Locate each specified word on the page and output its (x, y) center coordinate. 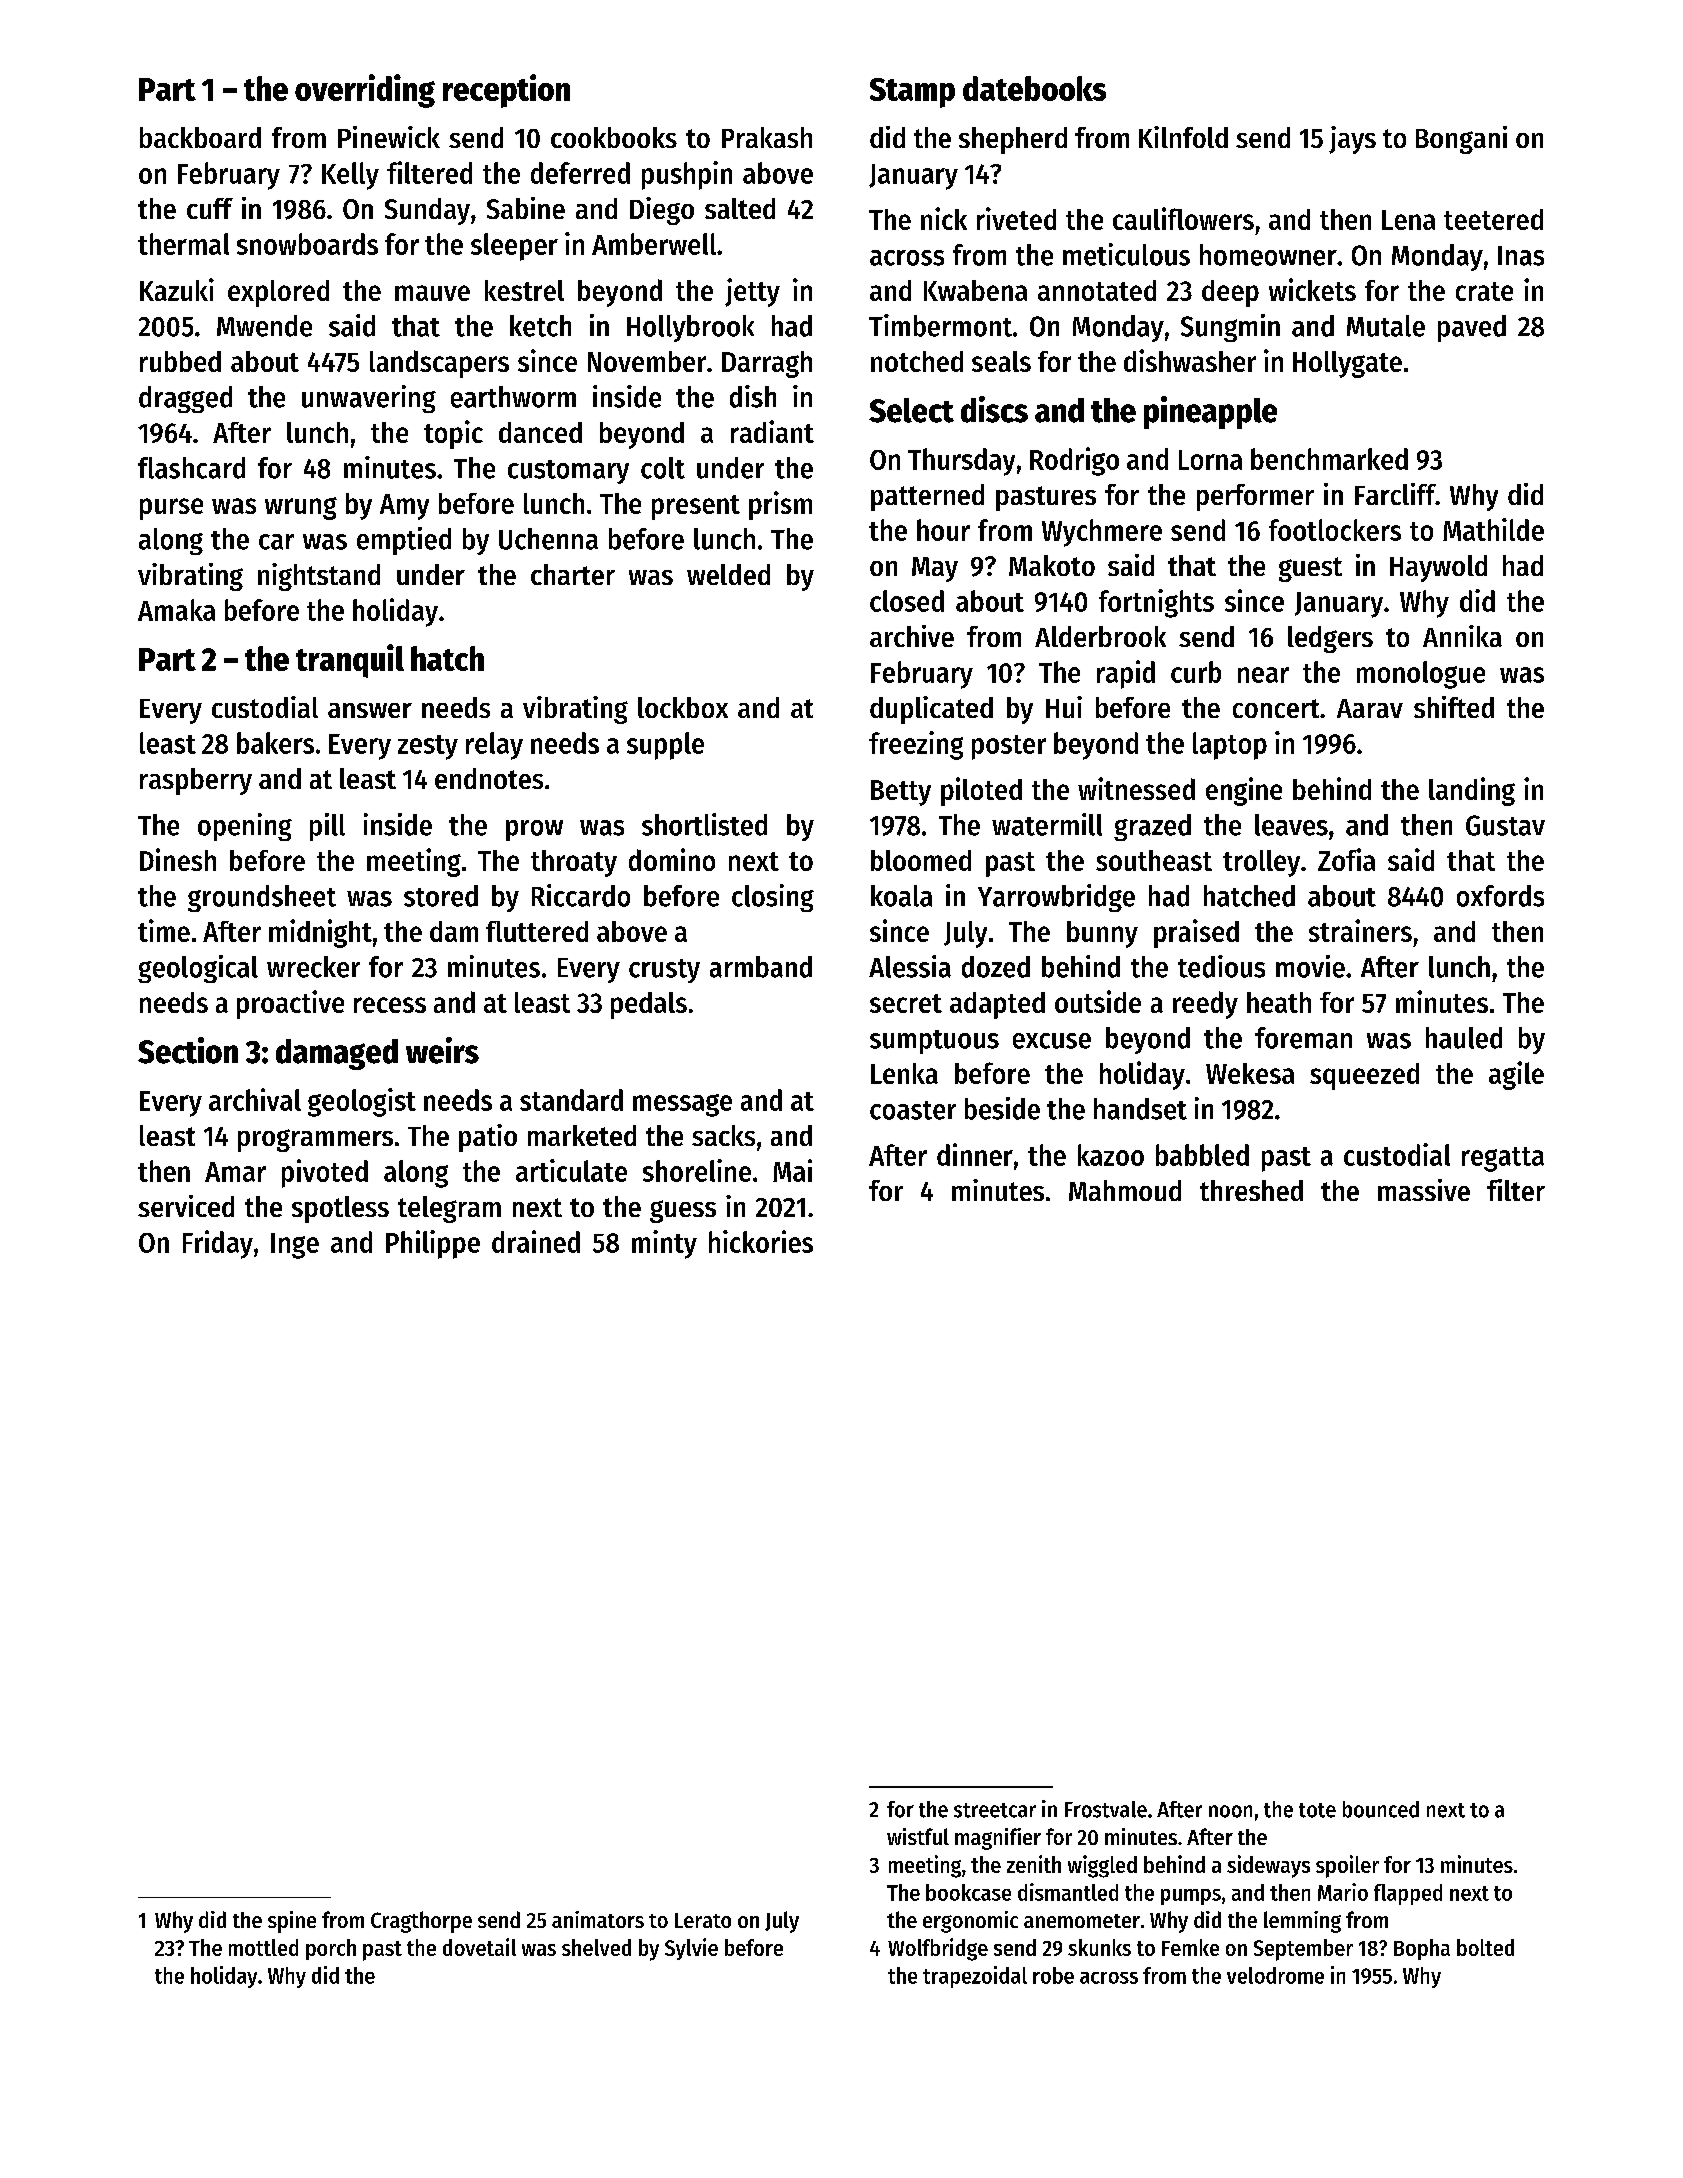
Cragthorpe (421, 1922)
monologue (1421, 675)
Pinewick (389, 137)
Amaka (176, 610)
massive (1424, 1190)
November (647, 361)
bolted (1485, 1947)
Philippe (433, 1244)
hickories (761, 1241)
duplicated (931, 710)
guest (1310, 569)
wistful (918, 1836)
